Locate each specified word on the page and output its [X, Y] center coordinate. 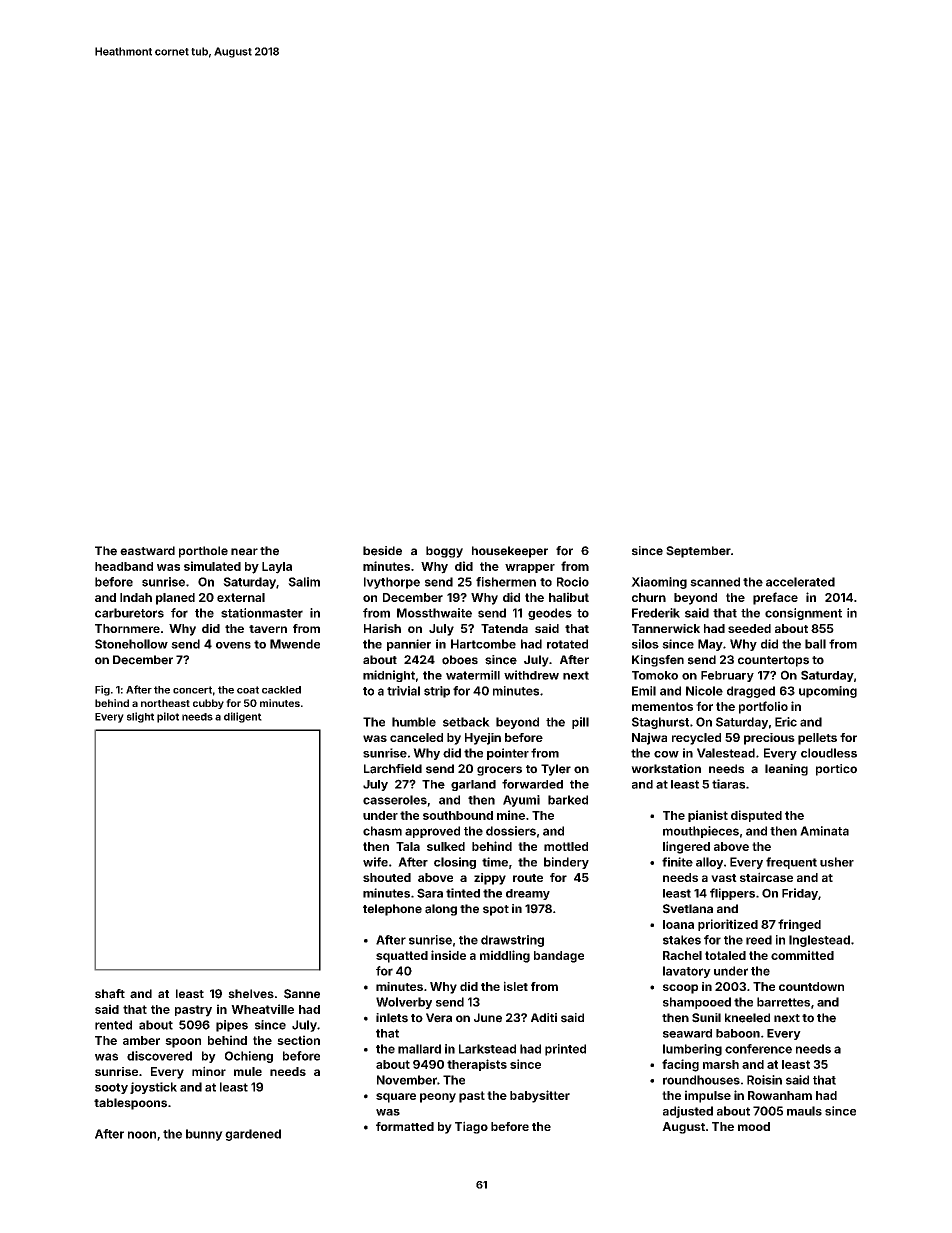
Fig [102, 690]
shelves [251, 994]
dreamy [528, 894]
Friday [800, 894]
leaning [786, 770]
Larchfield [393, 769]
